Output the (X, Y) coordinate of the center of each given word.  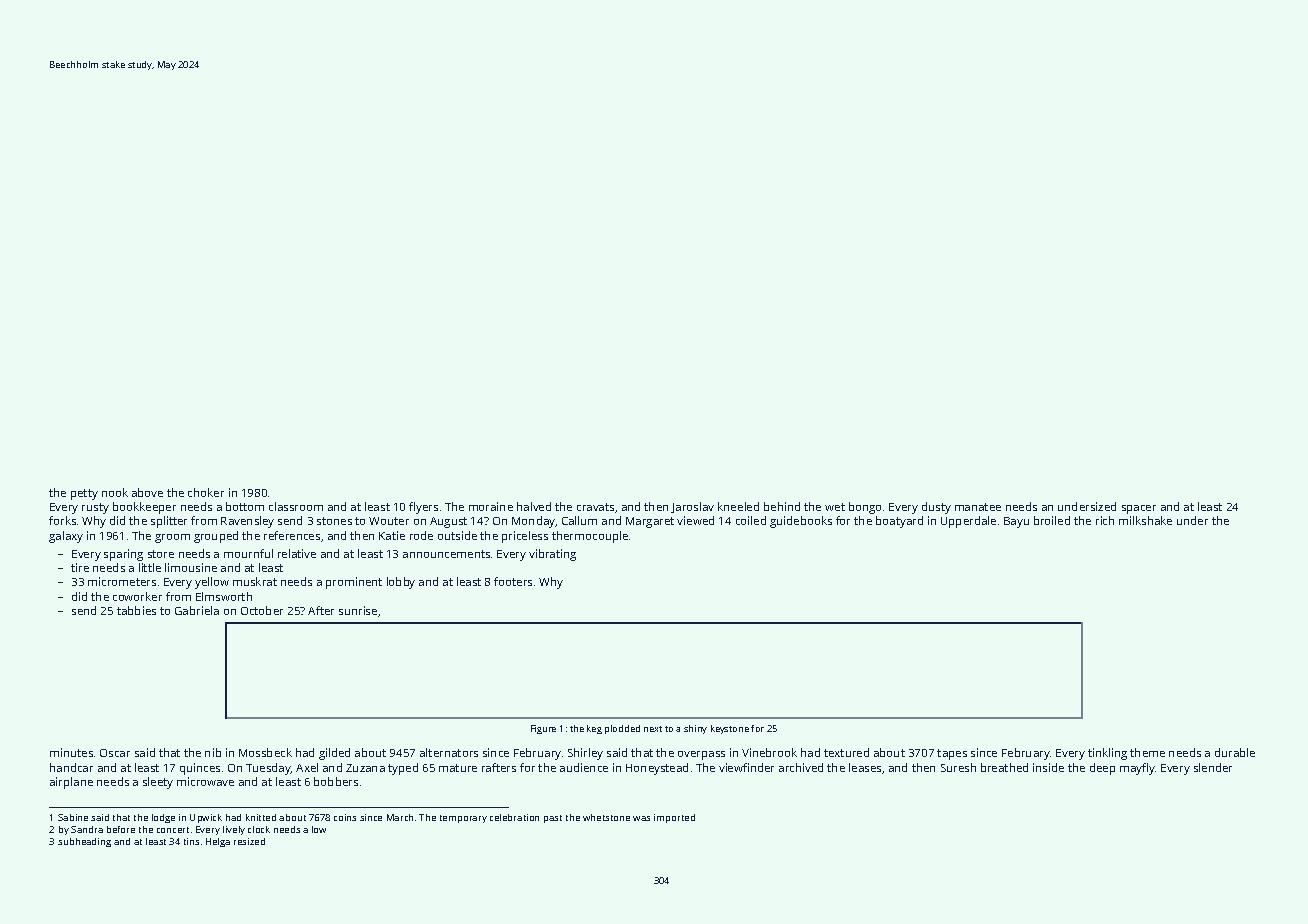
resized (249, 841)
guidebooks (801, 522)
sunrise (358, 610)
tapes (952, 754)
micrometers (122, 581)
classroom (296, 506)
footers (513, 581)
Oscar (115, 753)
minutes (71, 752)
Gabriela (197, 610)
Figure (543, 729)
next (653, 729)
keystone (730, 729)
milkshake (1145, 520)
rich (1105, 520)
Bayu (1016, 522)
